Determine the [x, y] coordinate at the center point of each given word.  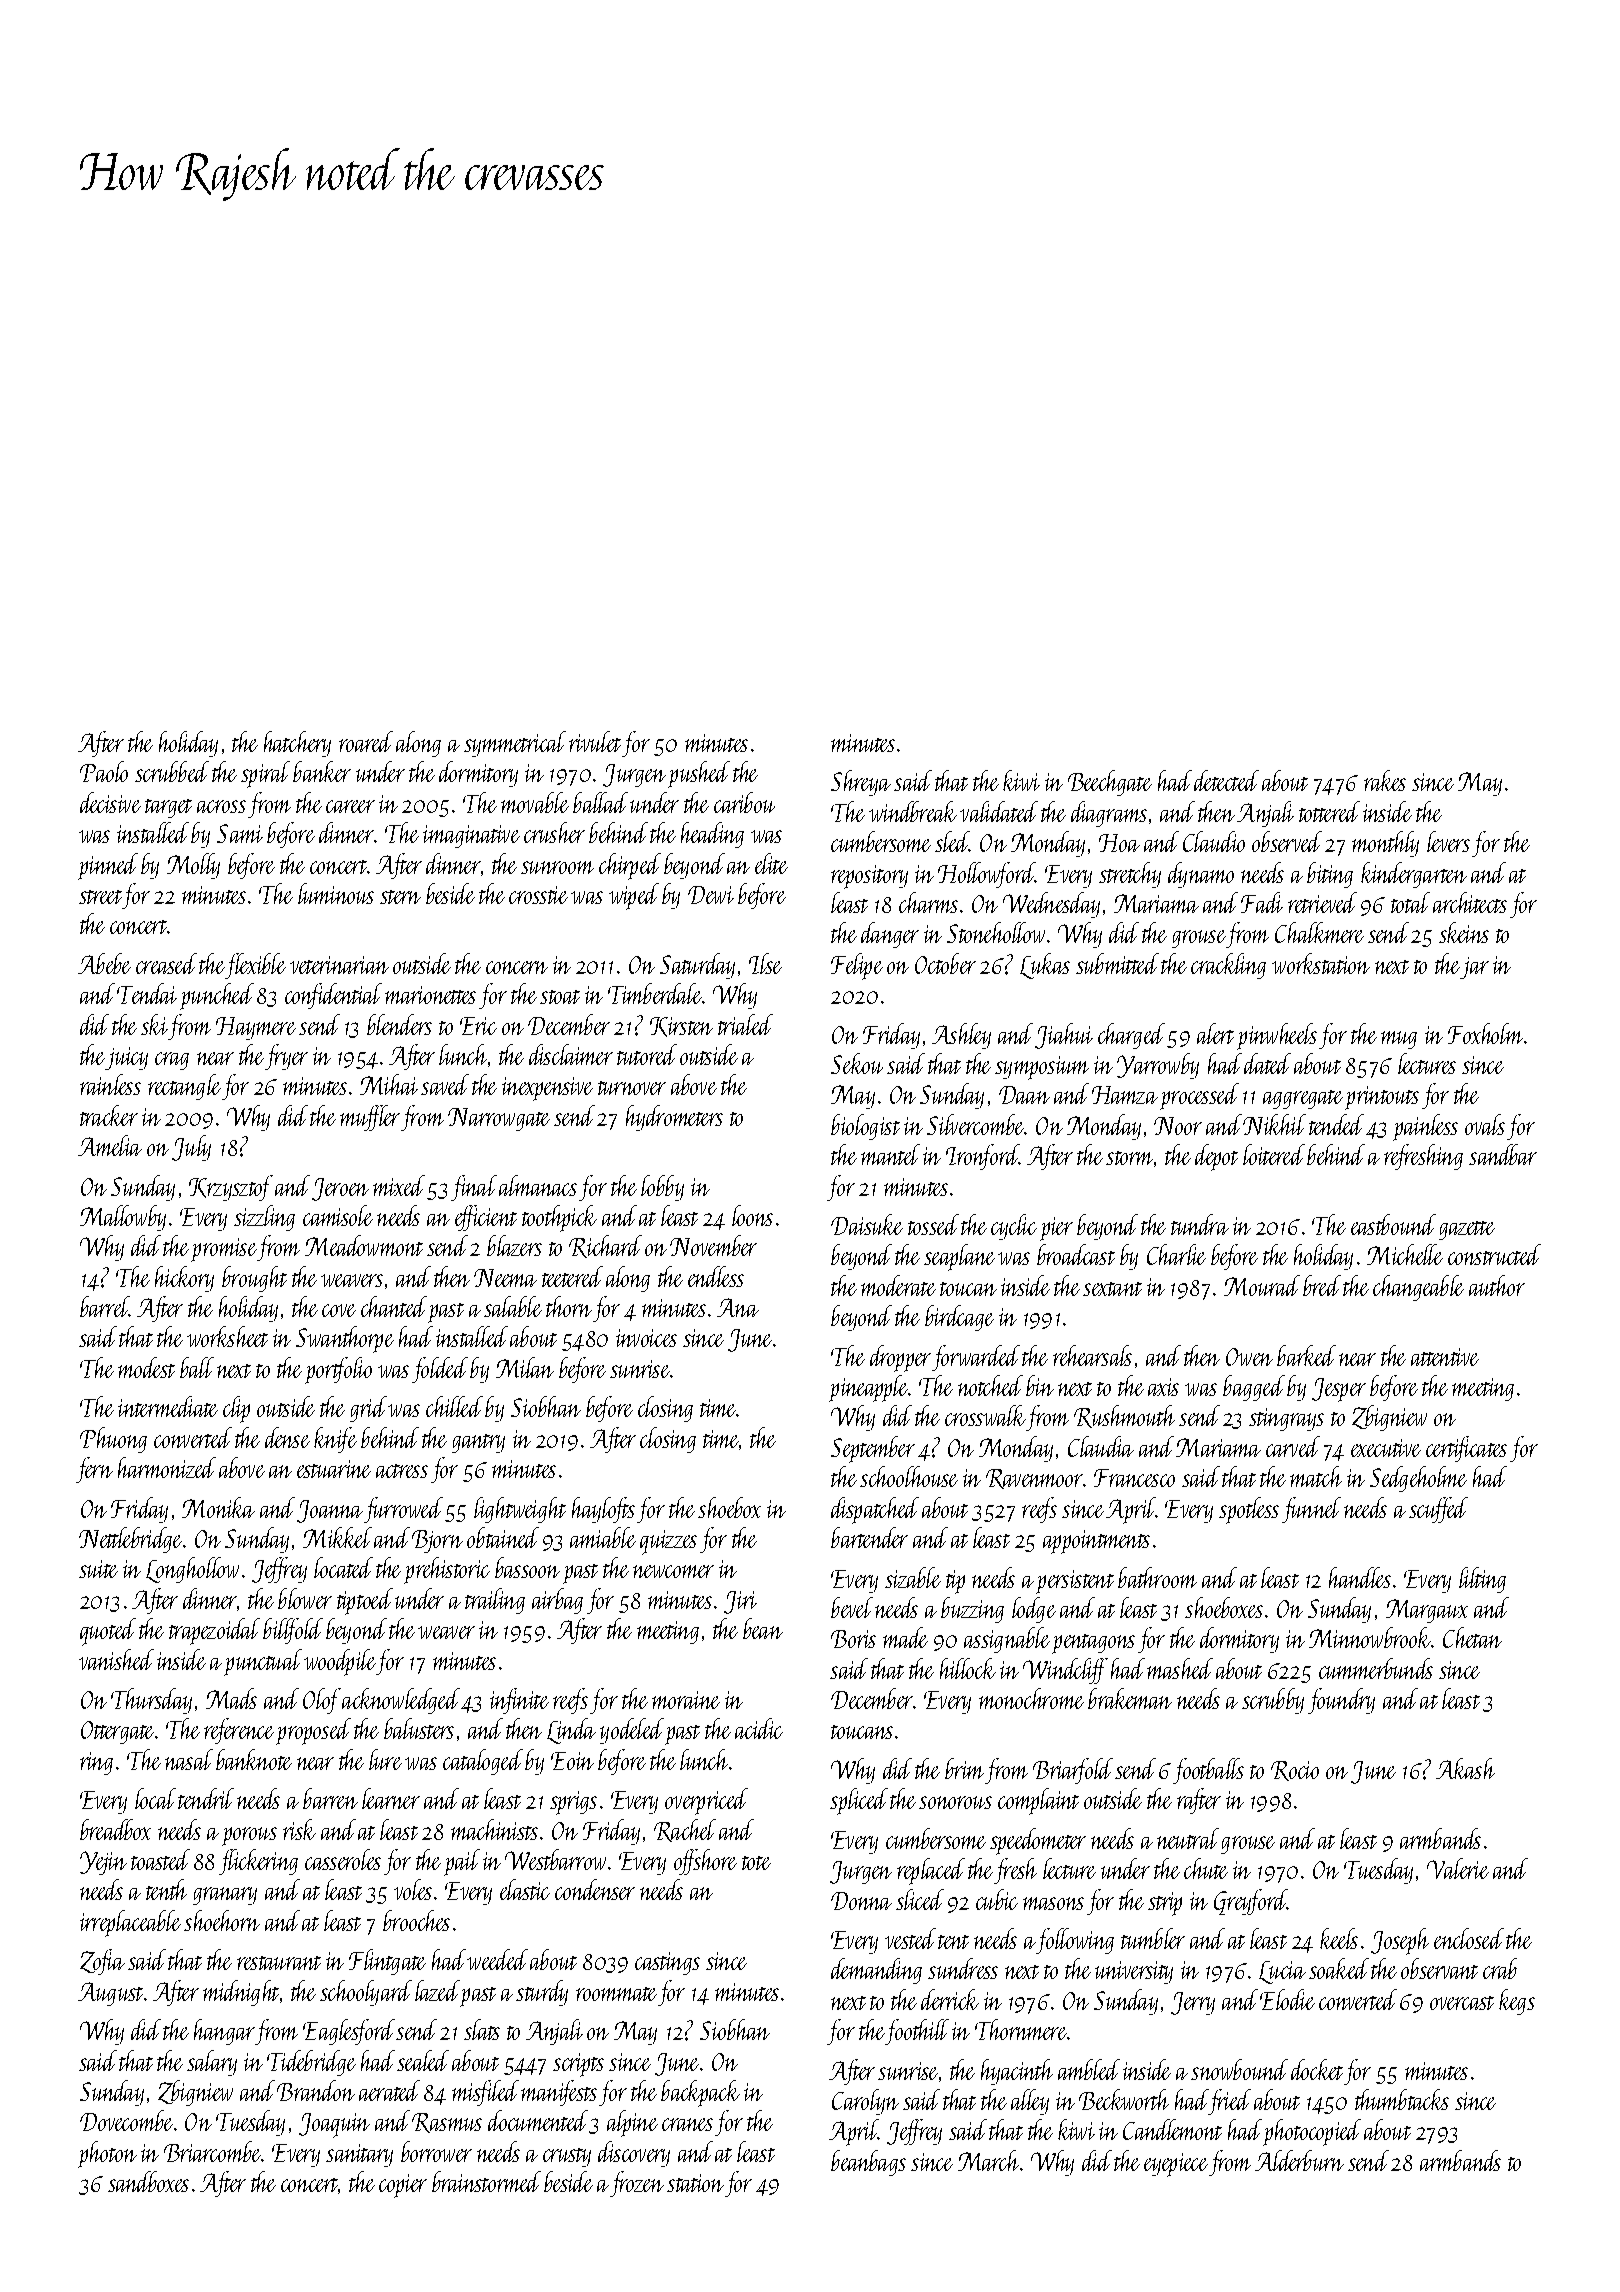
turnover [632, 1088]
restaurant [279, 1963]
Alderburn [1299, 2160]
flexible [255, 966]
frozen [637, 2184]
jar [1474, 968]
